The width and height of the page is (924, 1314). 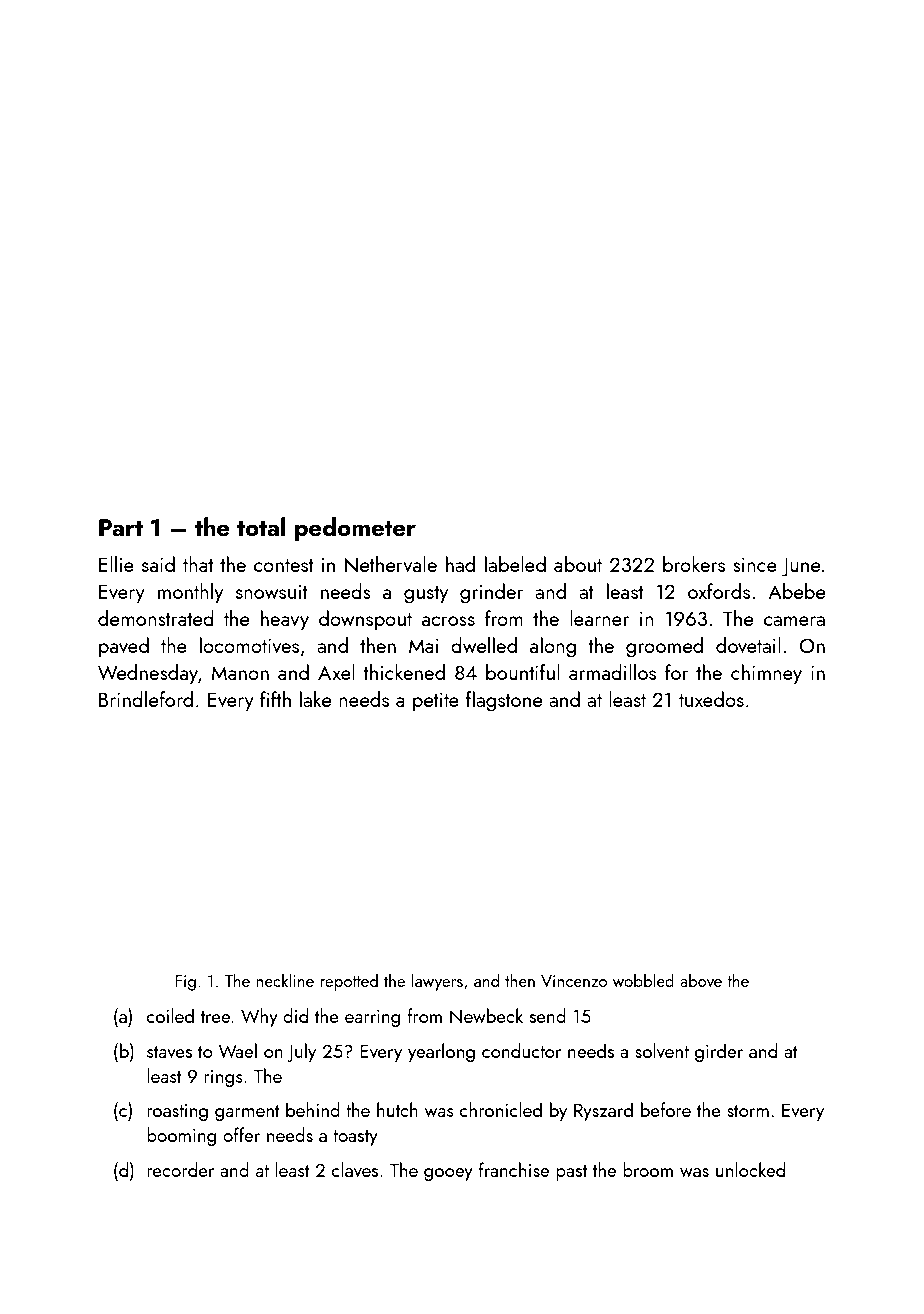 I want to click on about, so click(x=578, y=564).
